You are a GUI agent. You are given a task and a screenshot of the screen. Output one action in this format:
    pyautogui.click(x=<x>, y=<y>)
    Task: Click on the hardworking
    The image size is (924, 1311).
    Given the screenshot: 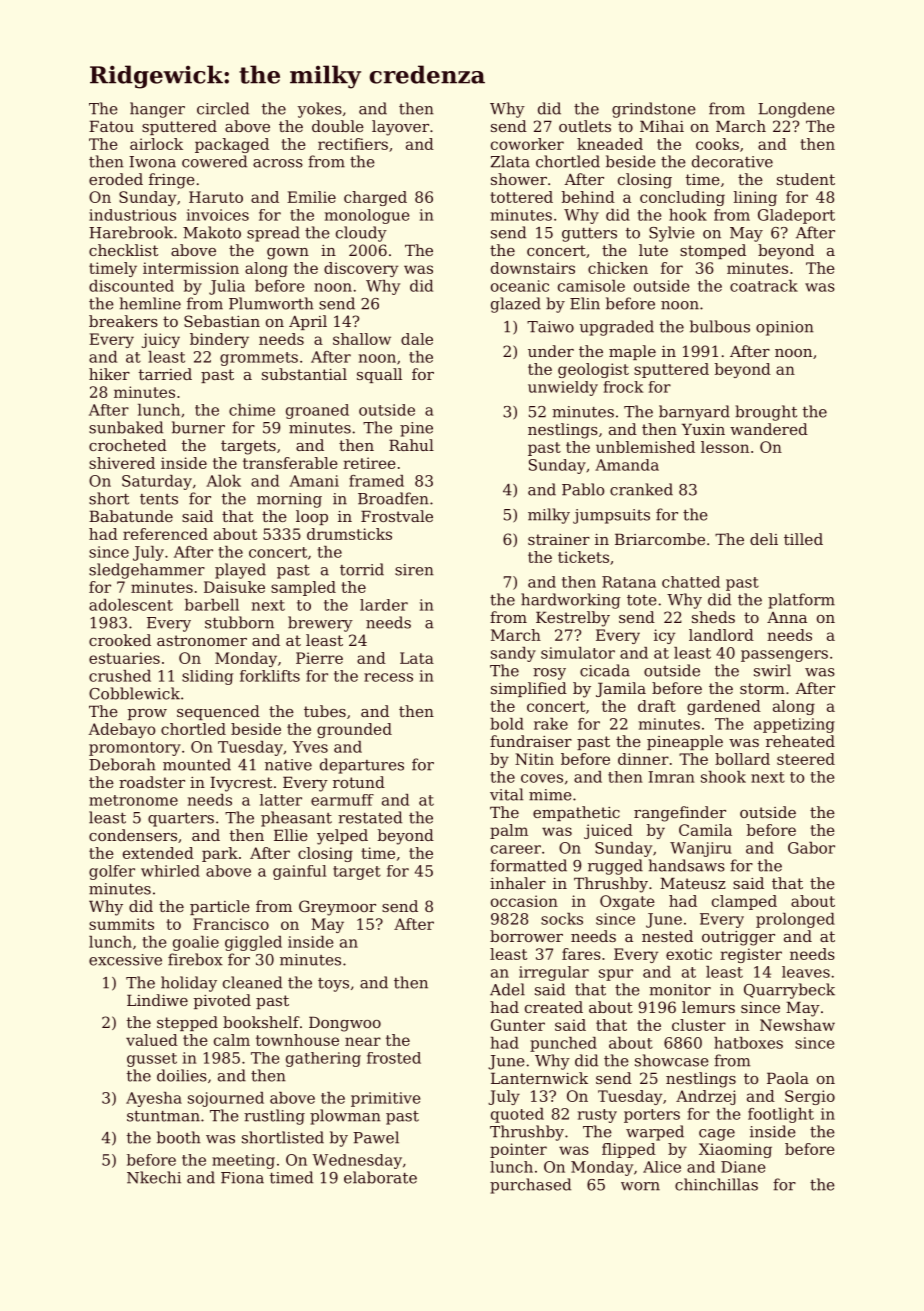 What is the action you would take?
    pyautogui.click(x=571, y=601)
